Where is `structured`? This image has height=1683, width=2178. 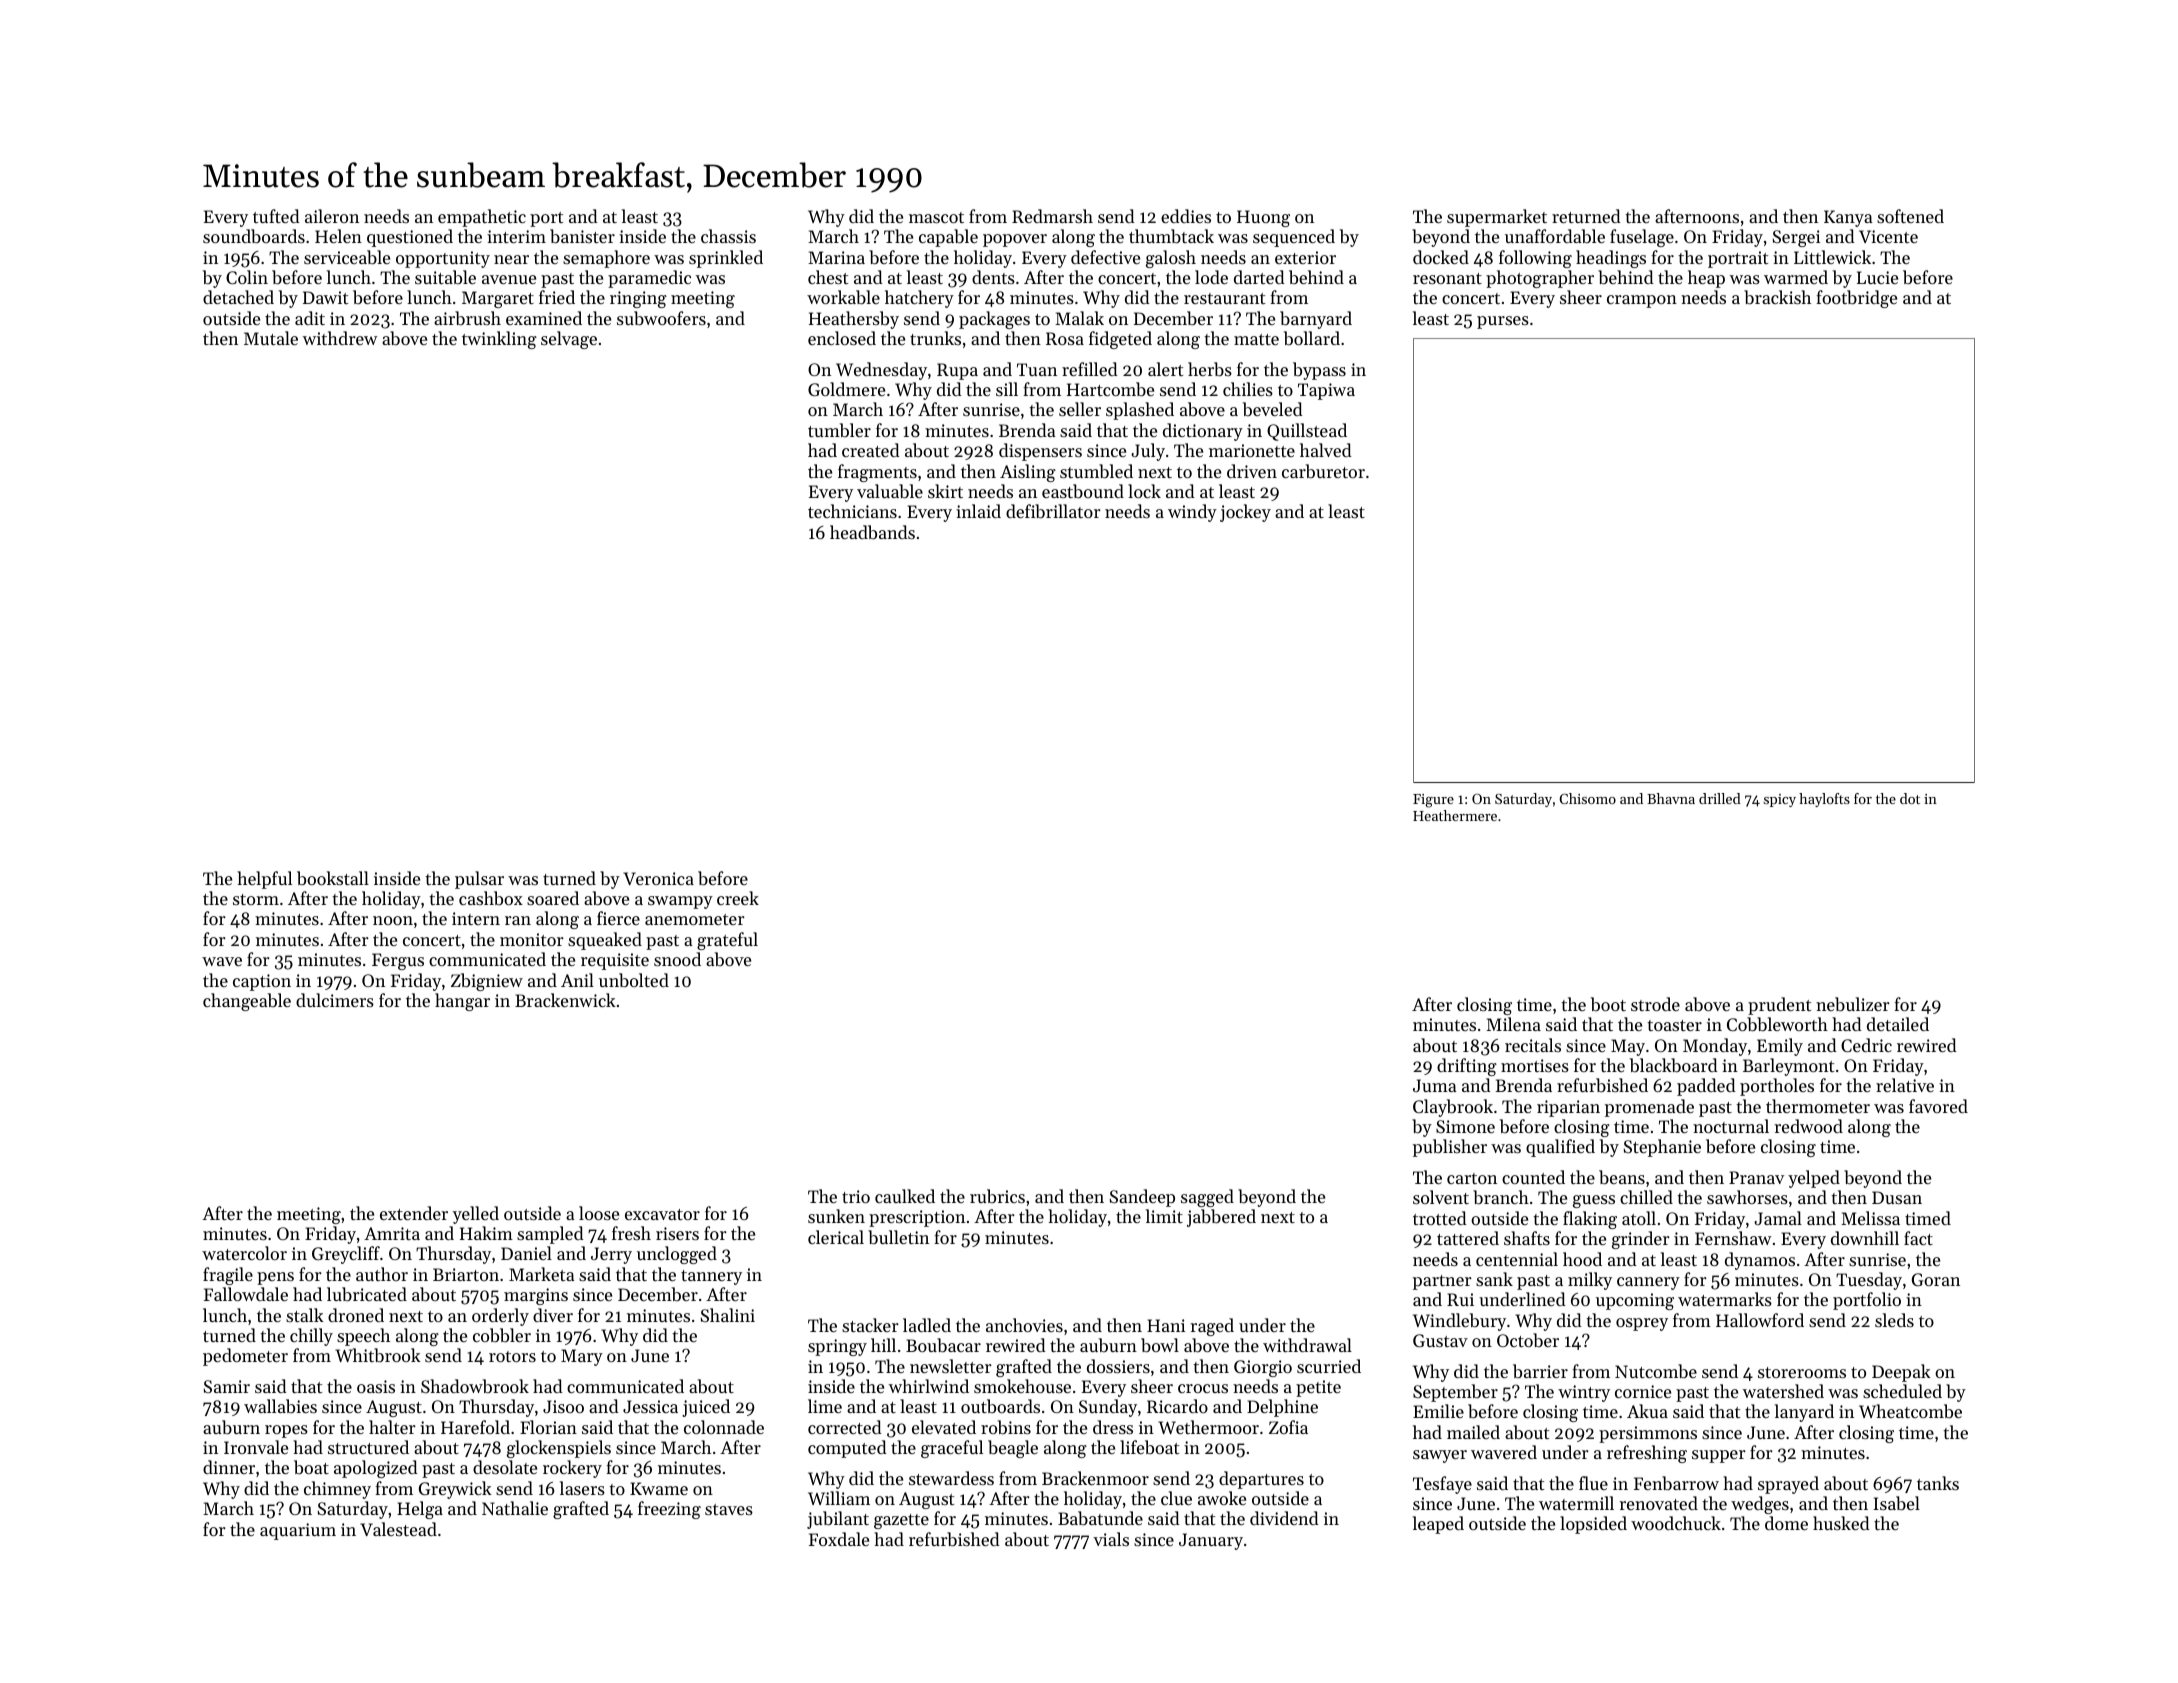 structured is located at coordinates (368, 1447).
